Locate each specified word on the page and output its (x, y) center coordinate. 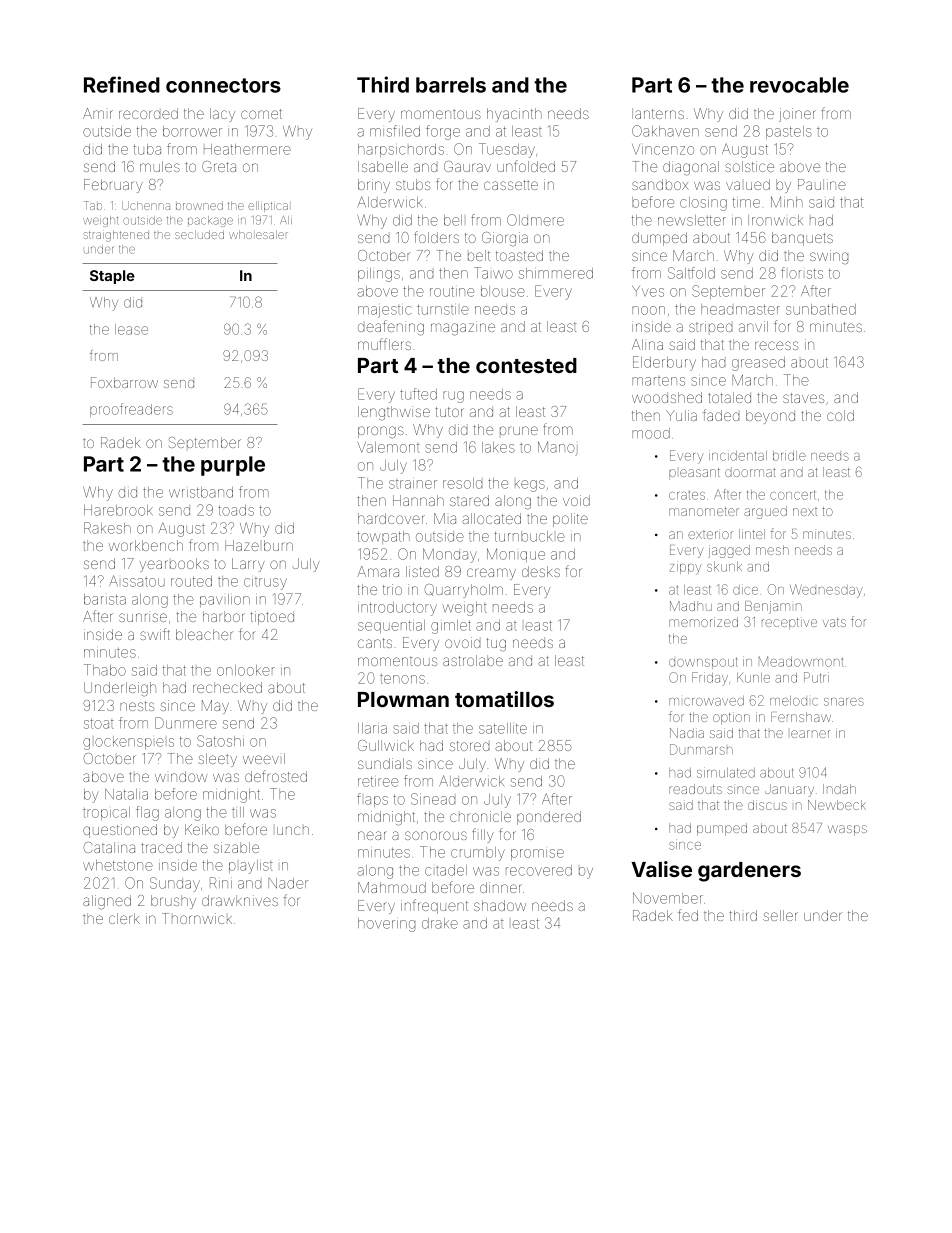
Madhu (691, 606)
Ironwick (775, 220)
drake (440, 923)
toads (236, 510)
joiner (797, 115)
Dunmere (186, 723)
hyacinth (514, 115)
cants (375, 643)
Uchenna (146, 205)
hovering (386, 925)
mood (651, 433)
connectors (223, 85)
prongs (381, 432)
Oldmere (535, 220)
